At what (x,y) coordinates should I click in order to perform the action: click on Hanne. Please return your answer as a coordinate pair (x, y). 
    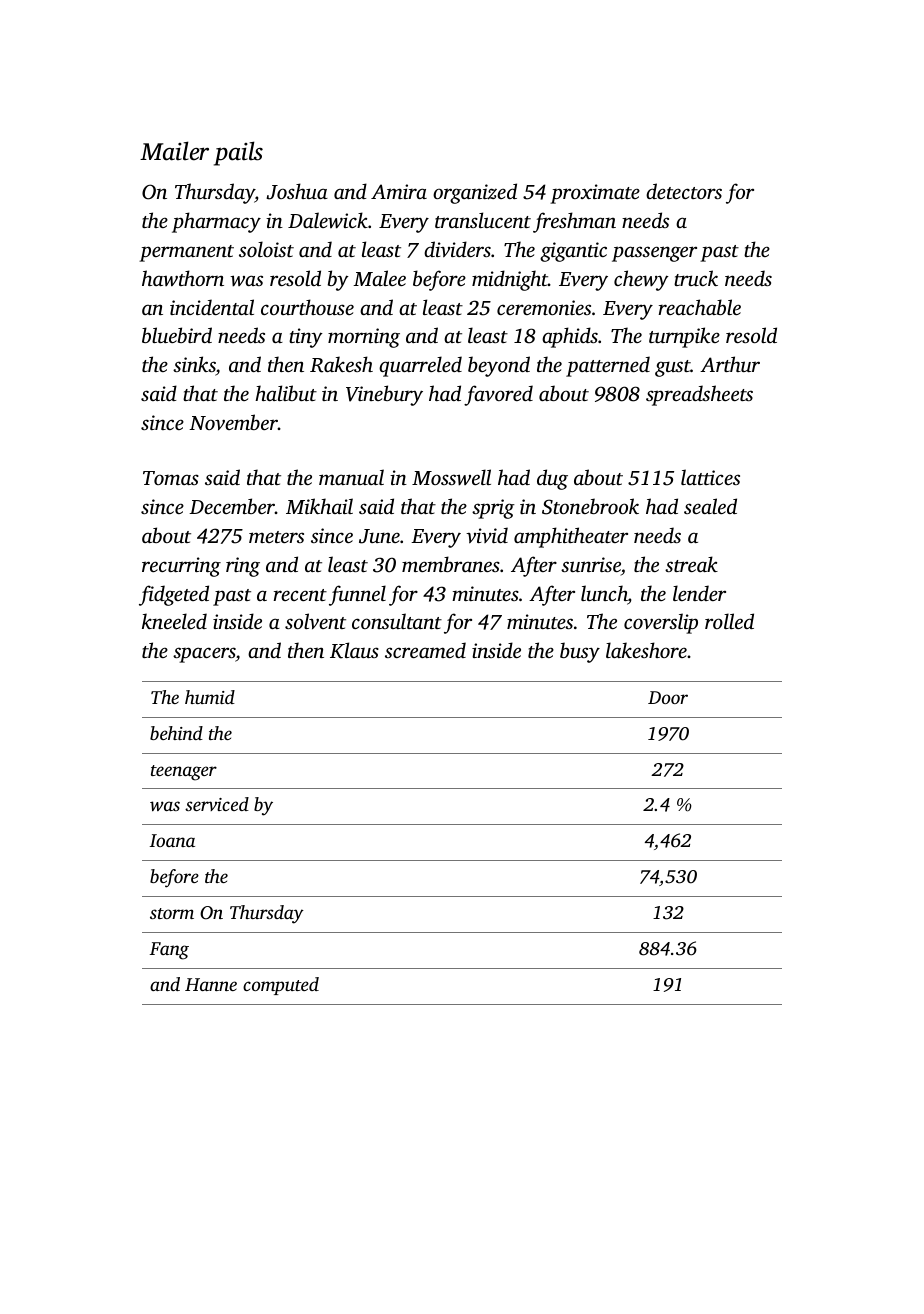
    Looking at the image, I should click on (211, 984).
